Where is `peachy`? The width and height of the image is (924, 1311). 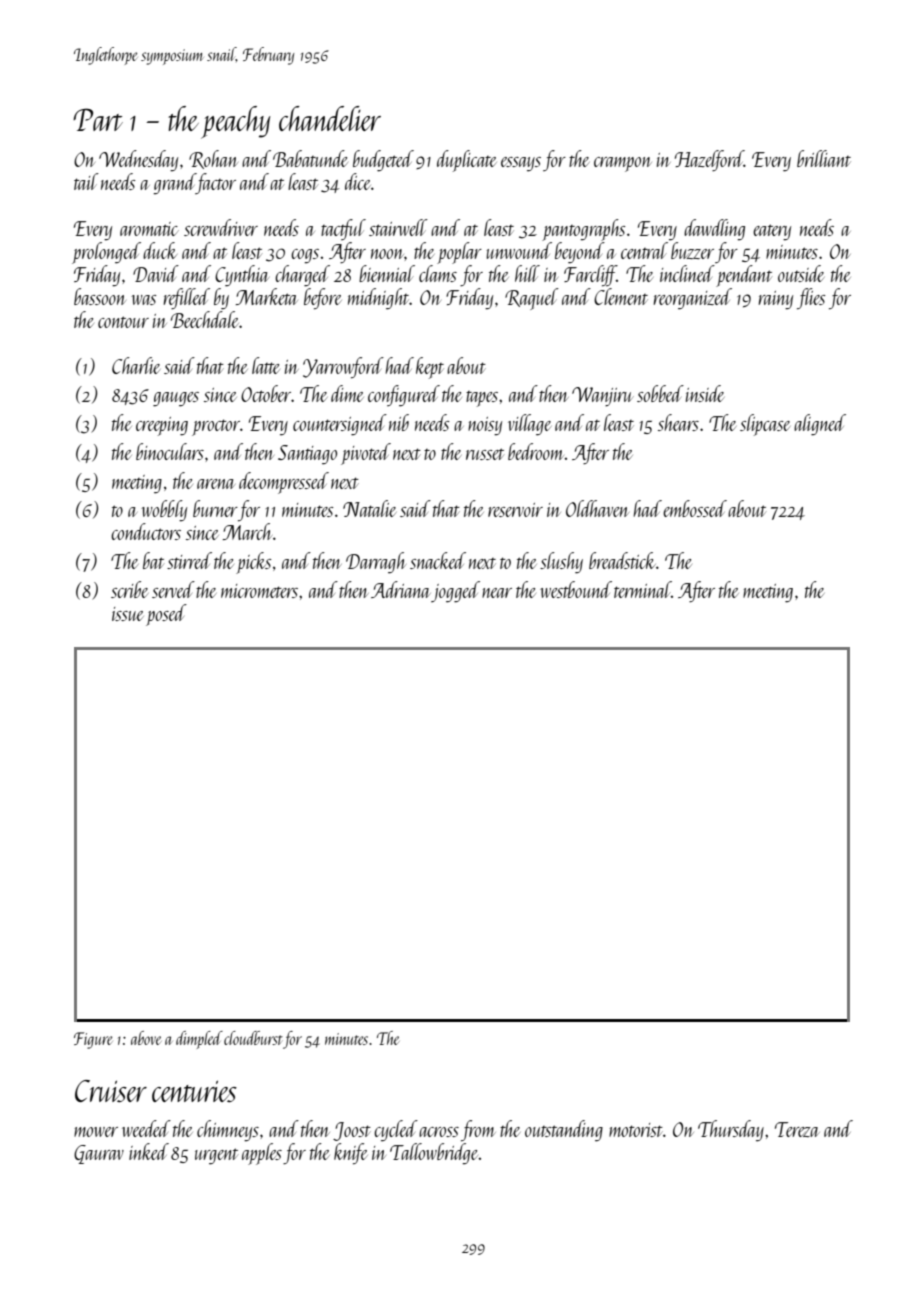 peachy is located at coordinates (236, 122).
